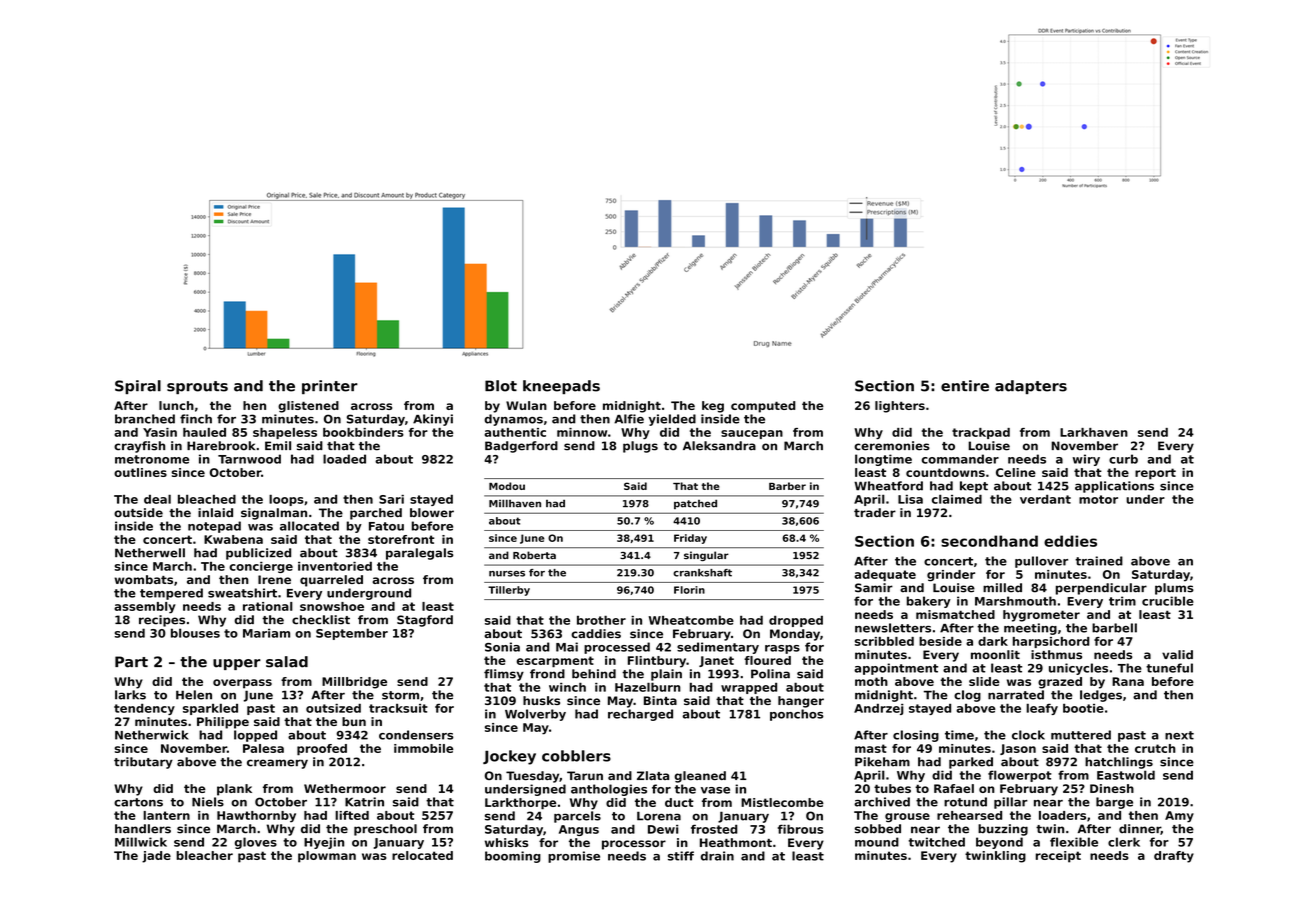 Image resolution: width=1308 pixels, height=924 pixels. Describe the element at coordinates (138, 802) in the document. I see `cartons` at that location.
